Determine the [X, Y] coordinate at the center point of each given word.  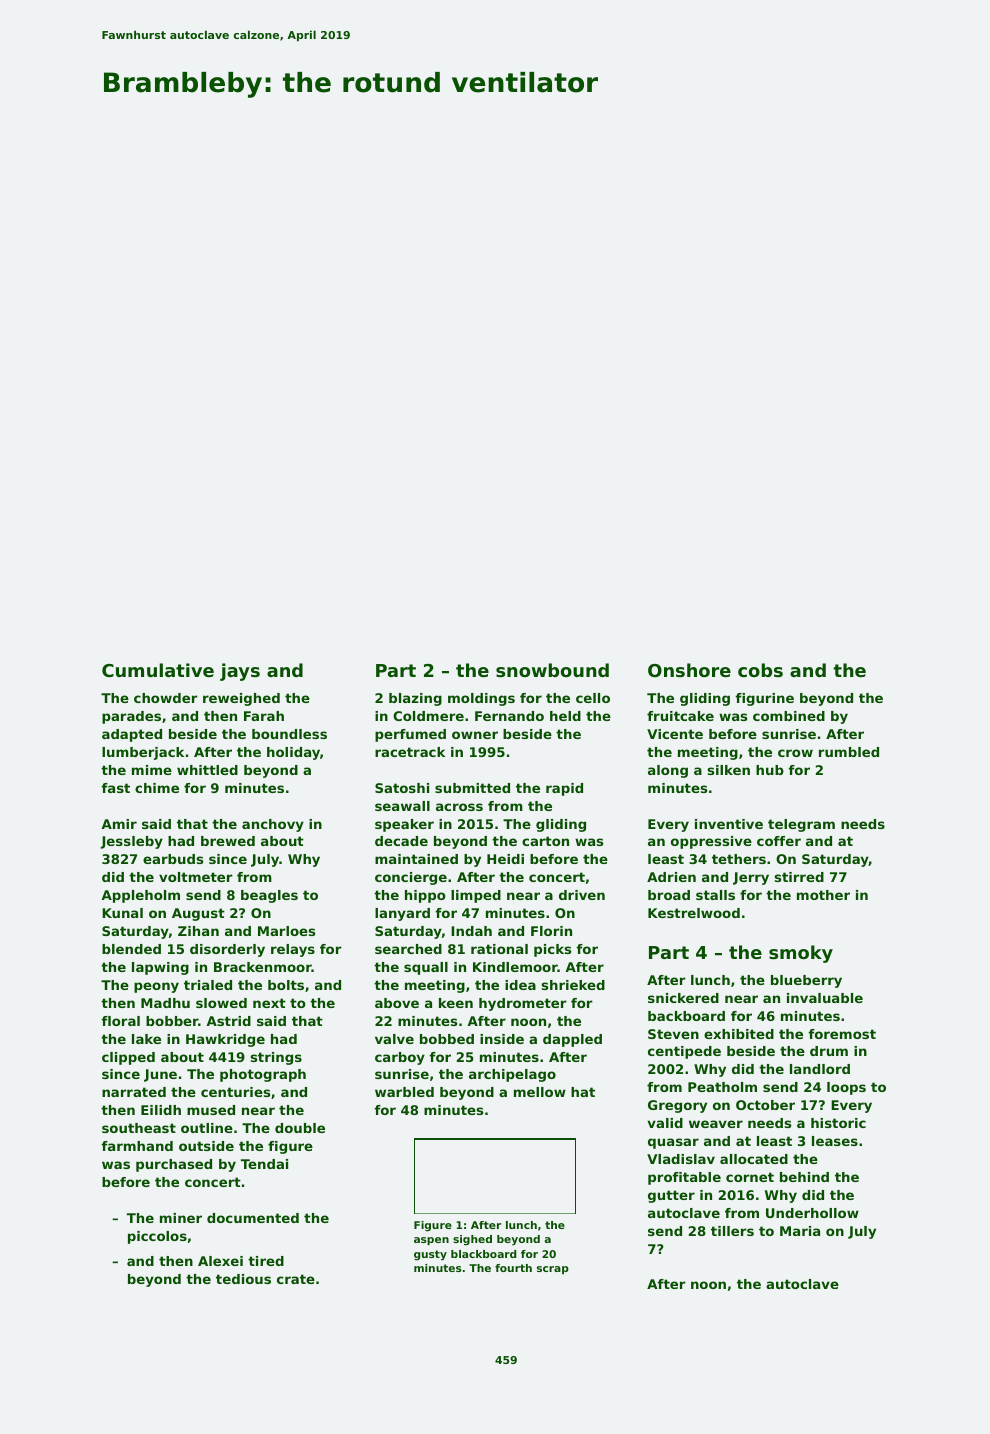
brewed [228, 841]
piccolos [157, 1237]
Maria [800, 1231]
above [397, 1003]
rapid [564, 789]
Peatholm [722, 1087]
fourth [513, 1268]
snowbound [552, 670]
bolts [286, 985]
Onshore [689, 670]
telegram [801, 825]
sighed [472, 1240]
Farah [264, 716]
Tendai [264, 1164]
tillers [732, 1231]
